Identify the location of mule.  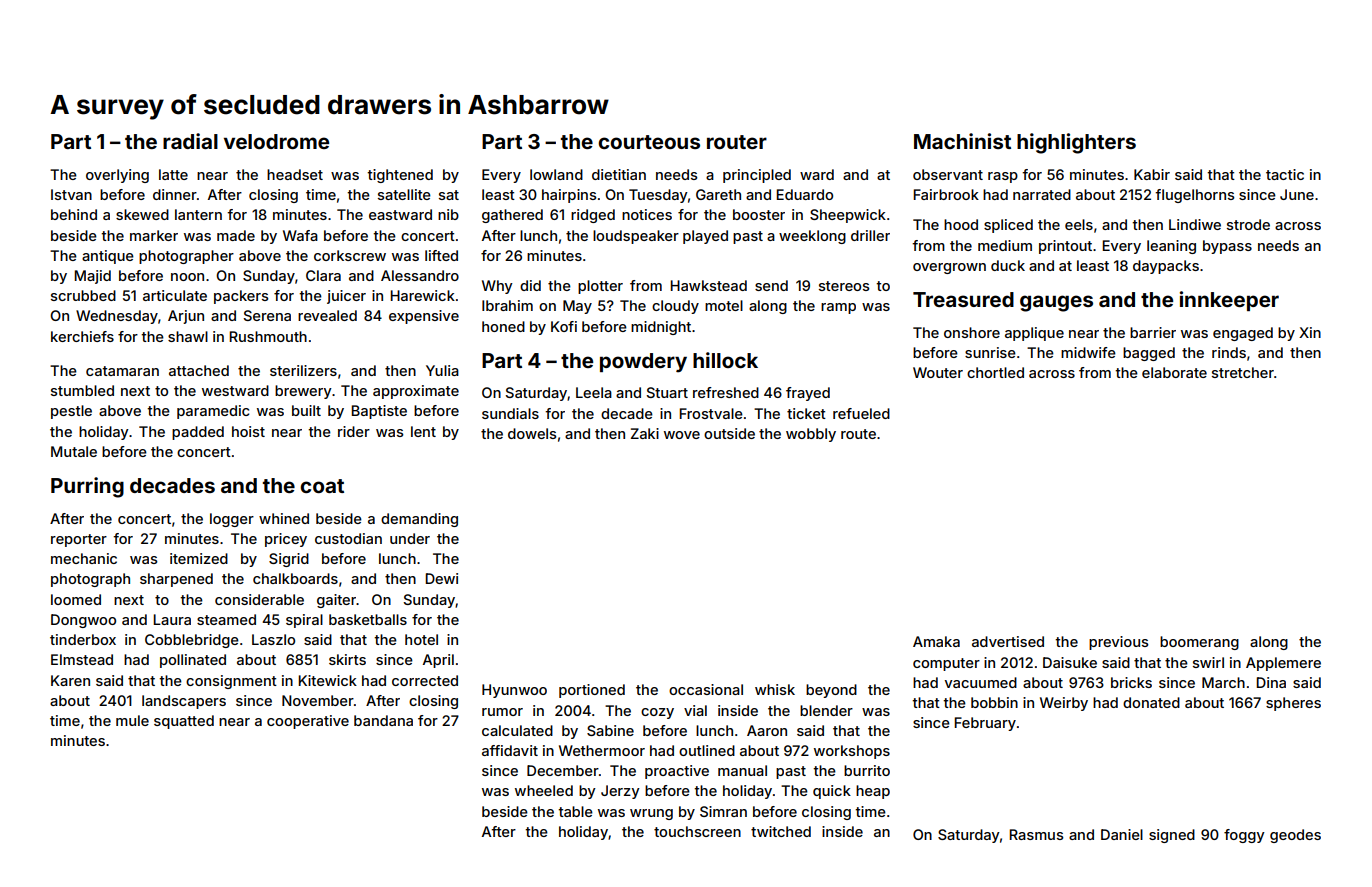
(132, 720).
